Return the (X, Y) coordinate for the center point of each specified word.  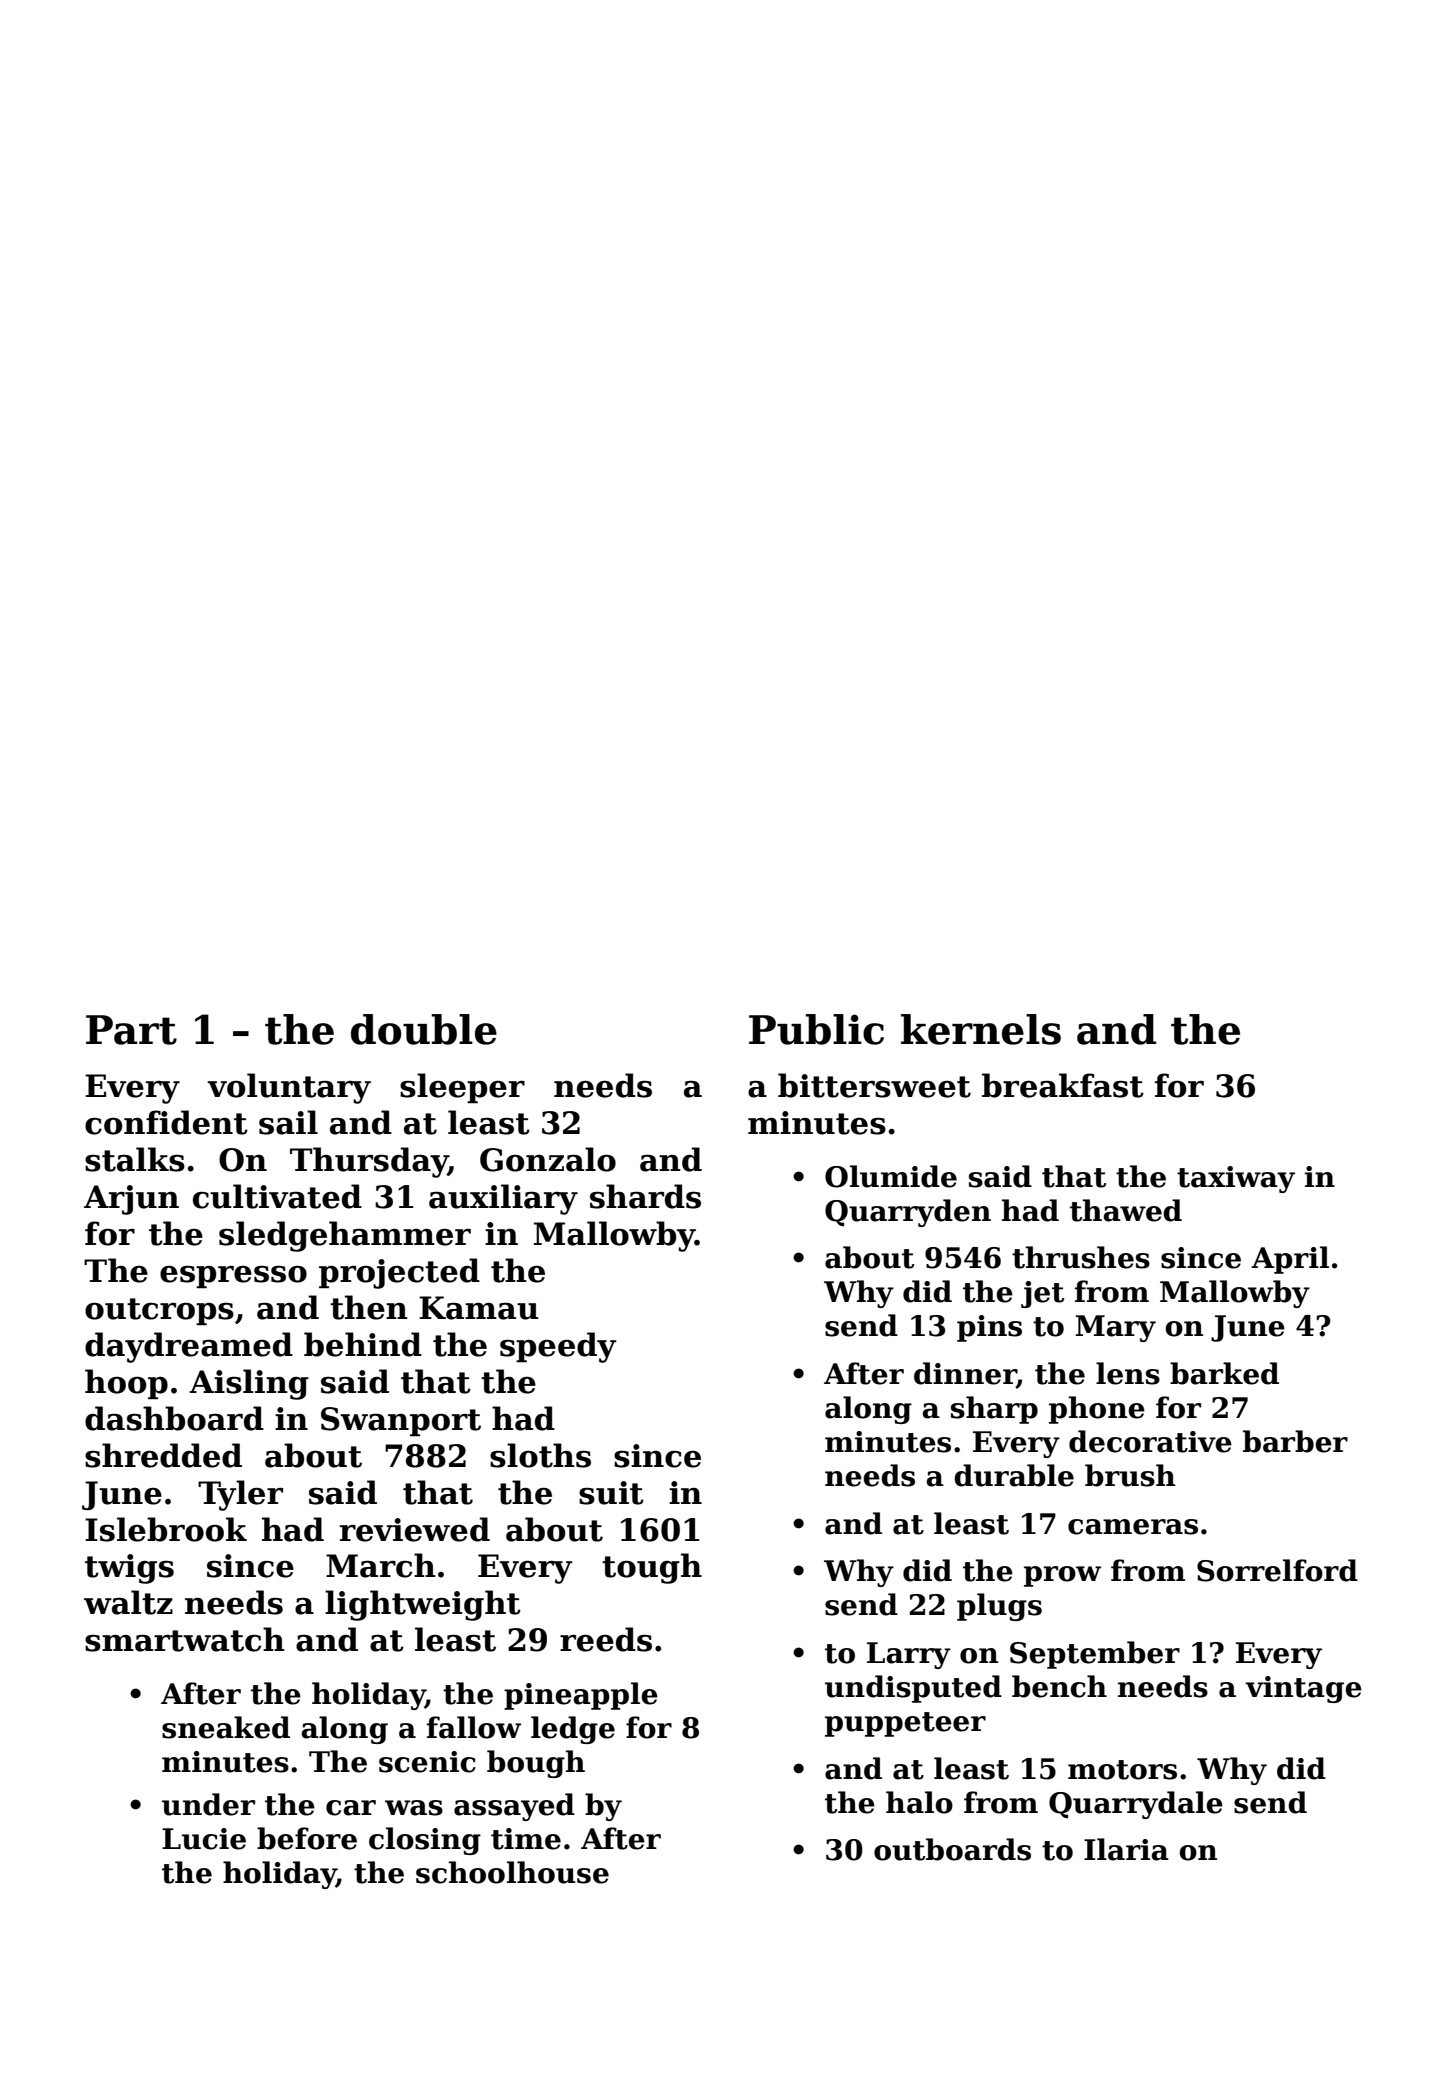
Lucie (204, 1839)
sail (288, 1122)
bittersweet (874, 1085)
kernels (981, 1029)
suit (611, 1493)
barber (1295, 1441)
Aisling (249, 1384)
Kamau (479, 1308)
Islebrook (166, 1529)
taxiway (1236, 1179)
